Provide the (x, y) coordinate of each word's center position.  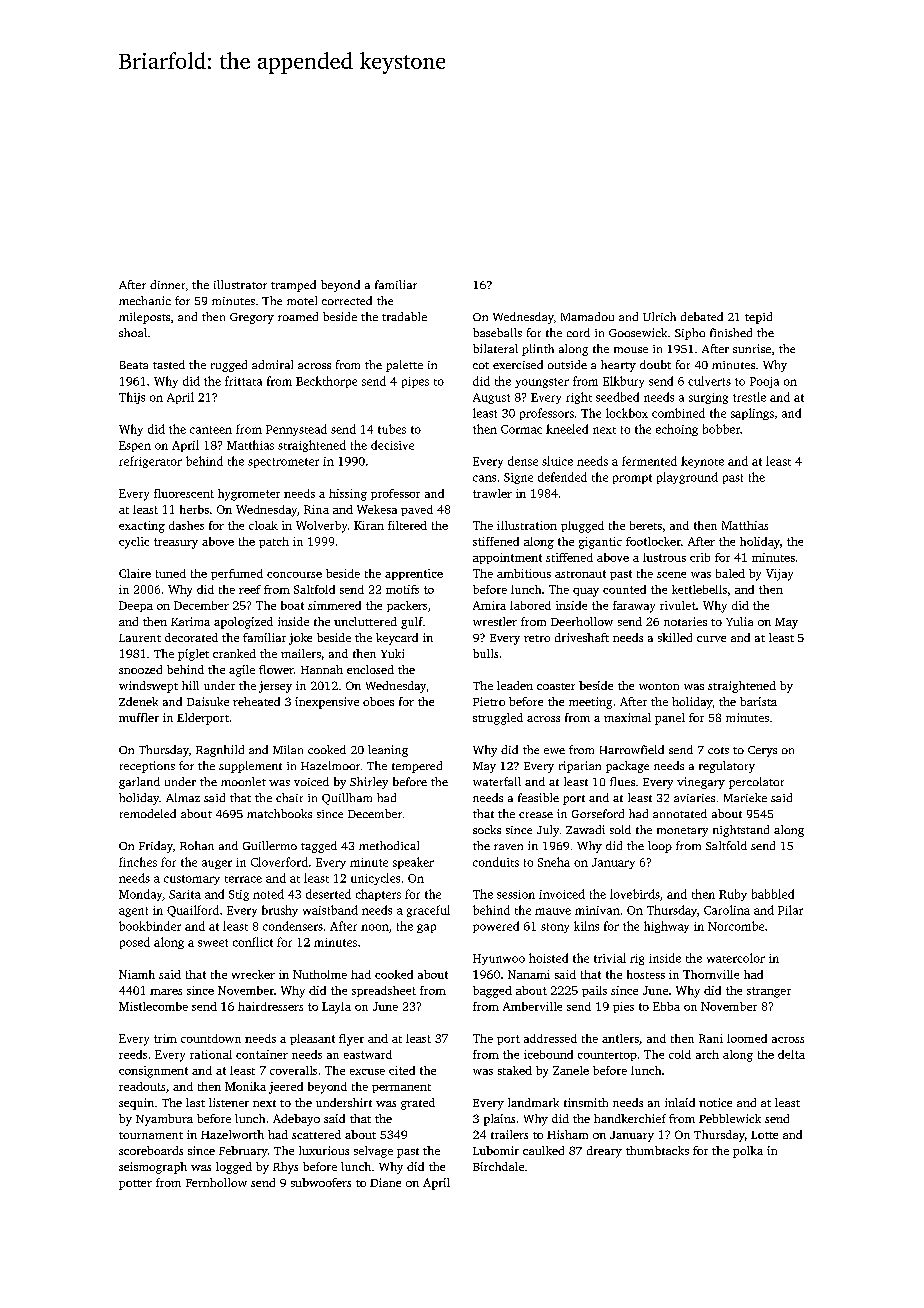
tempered (417, 767)
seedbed (617, 397)
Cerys (762, 751)
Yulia (739, 621)
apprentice (414, 574)
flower (276, 669)
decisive (392, 445)
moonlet (243, 781)
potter (135, 1185)
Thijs (132, 398)
